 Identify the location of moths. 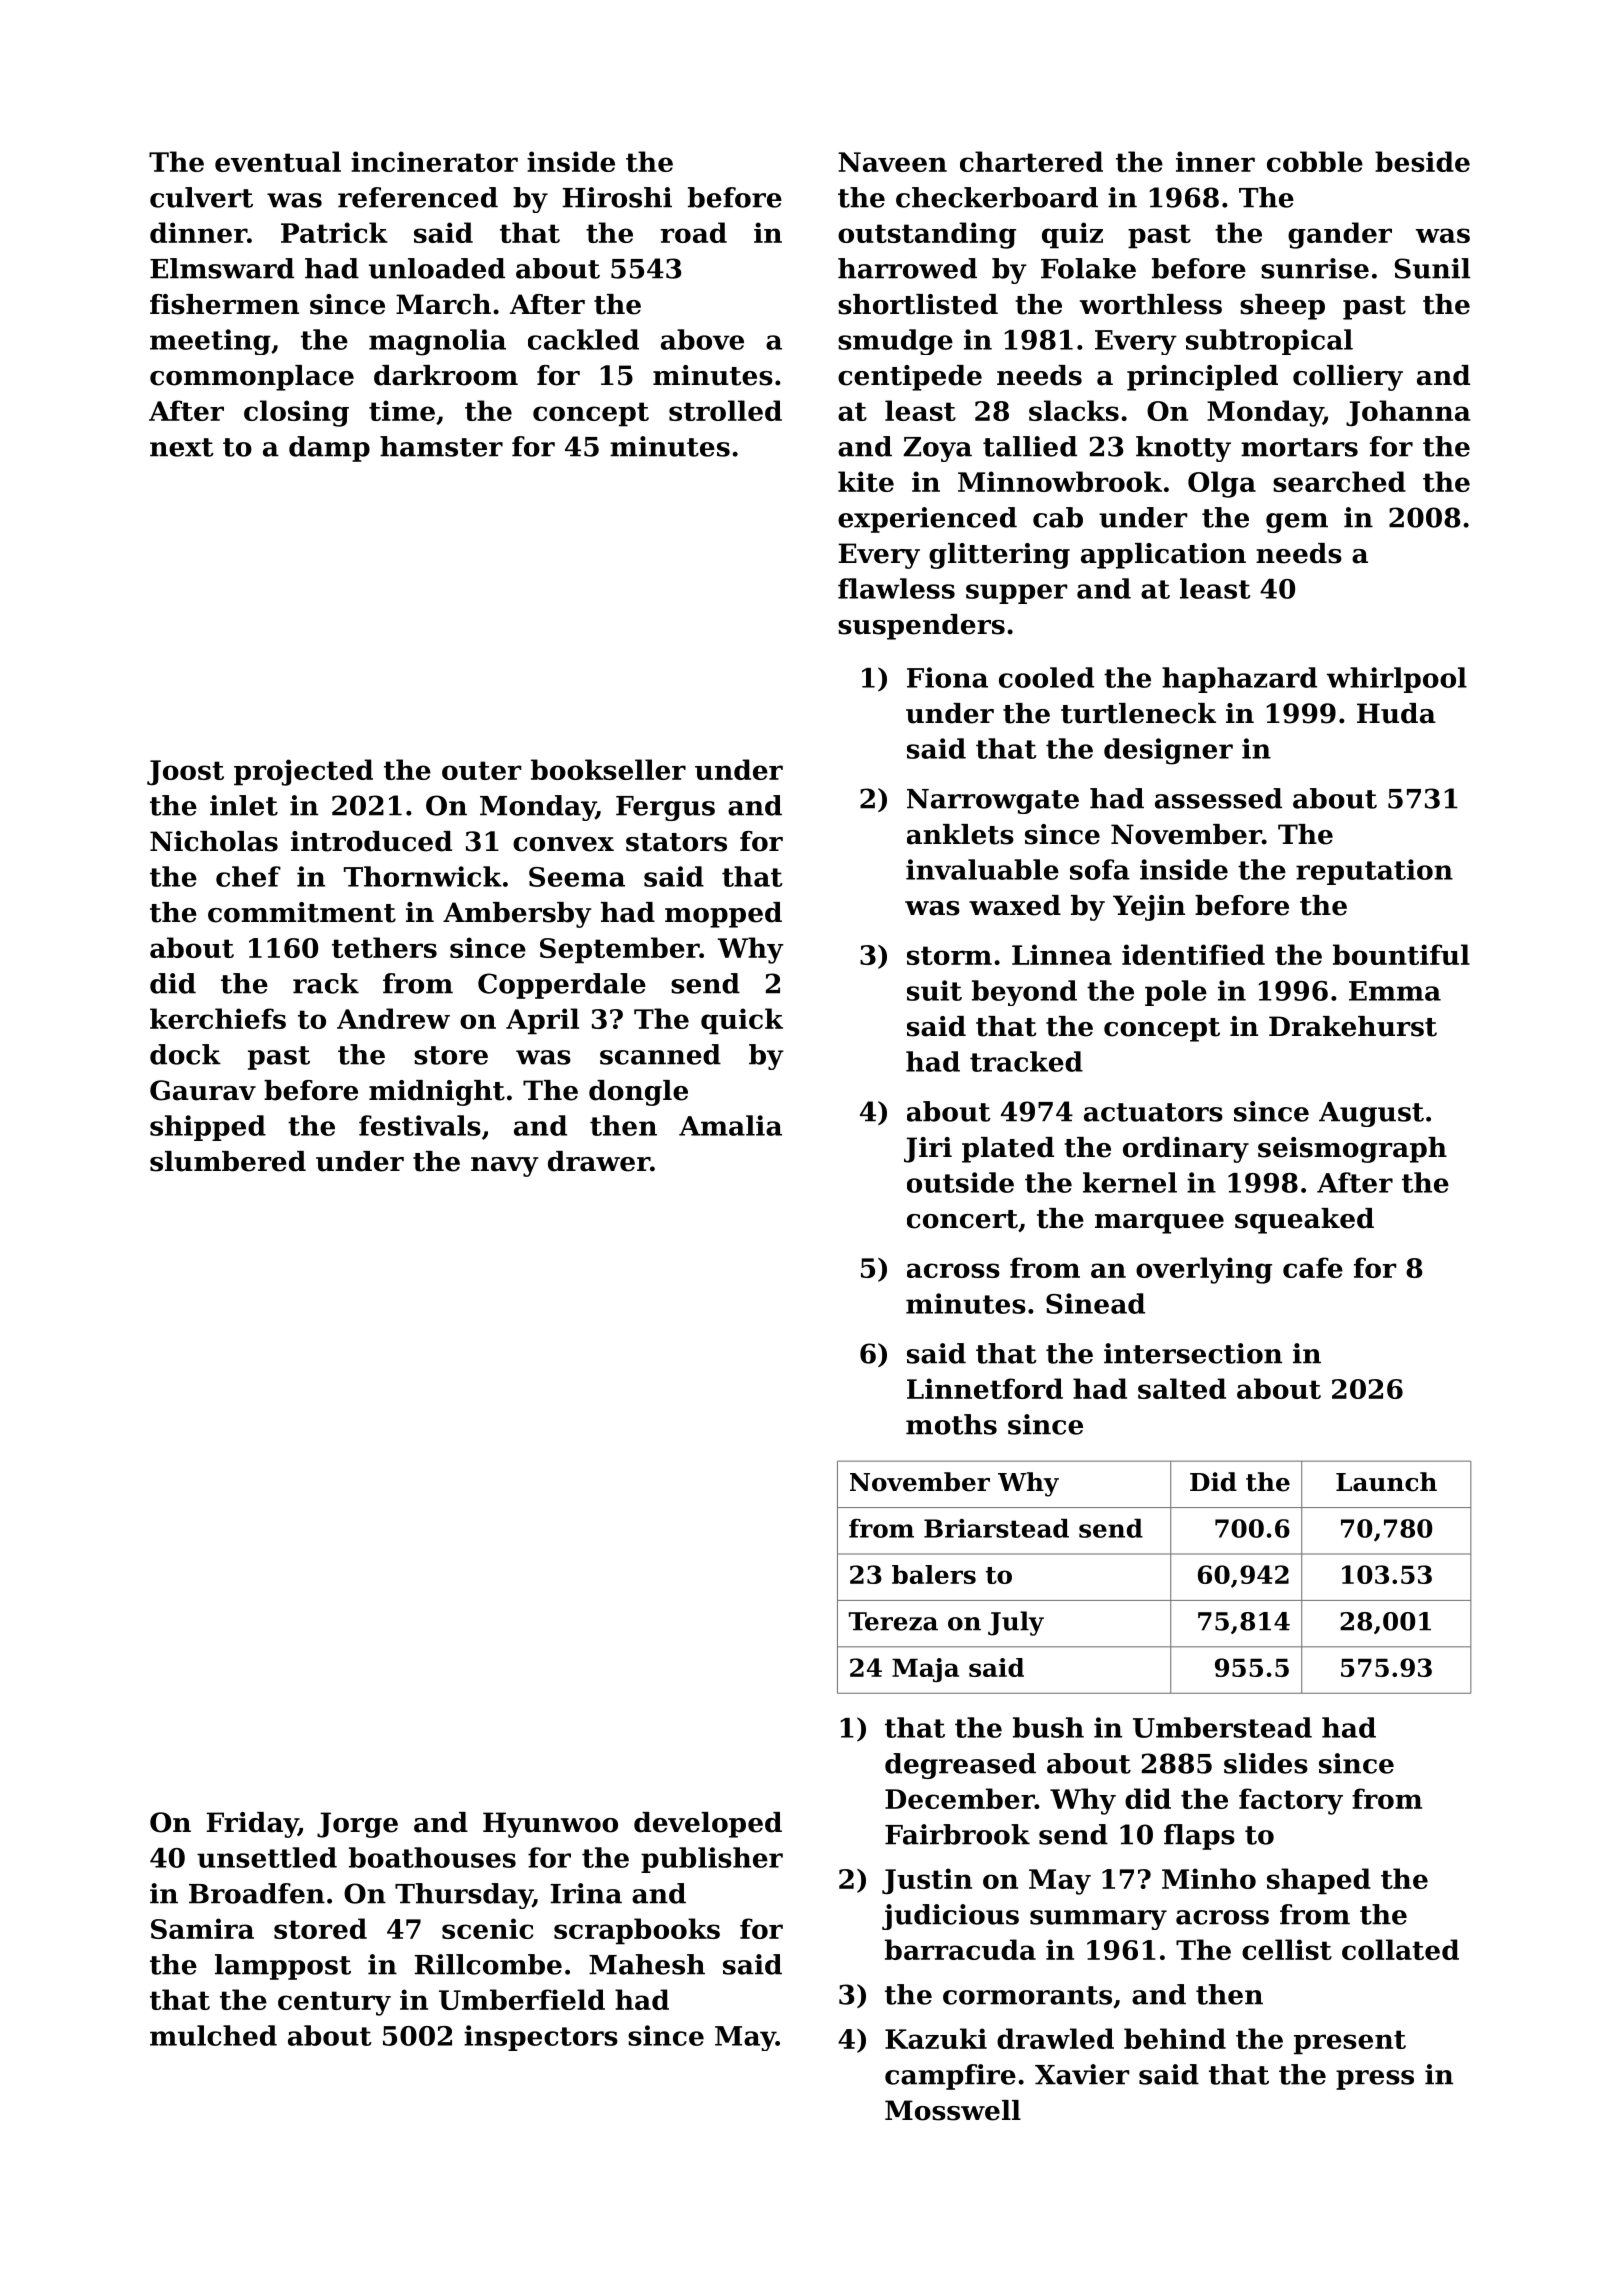
(951, 1424).
